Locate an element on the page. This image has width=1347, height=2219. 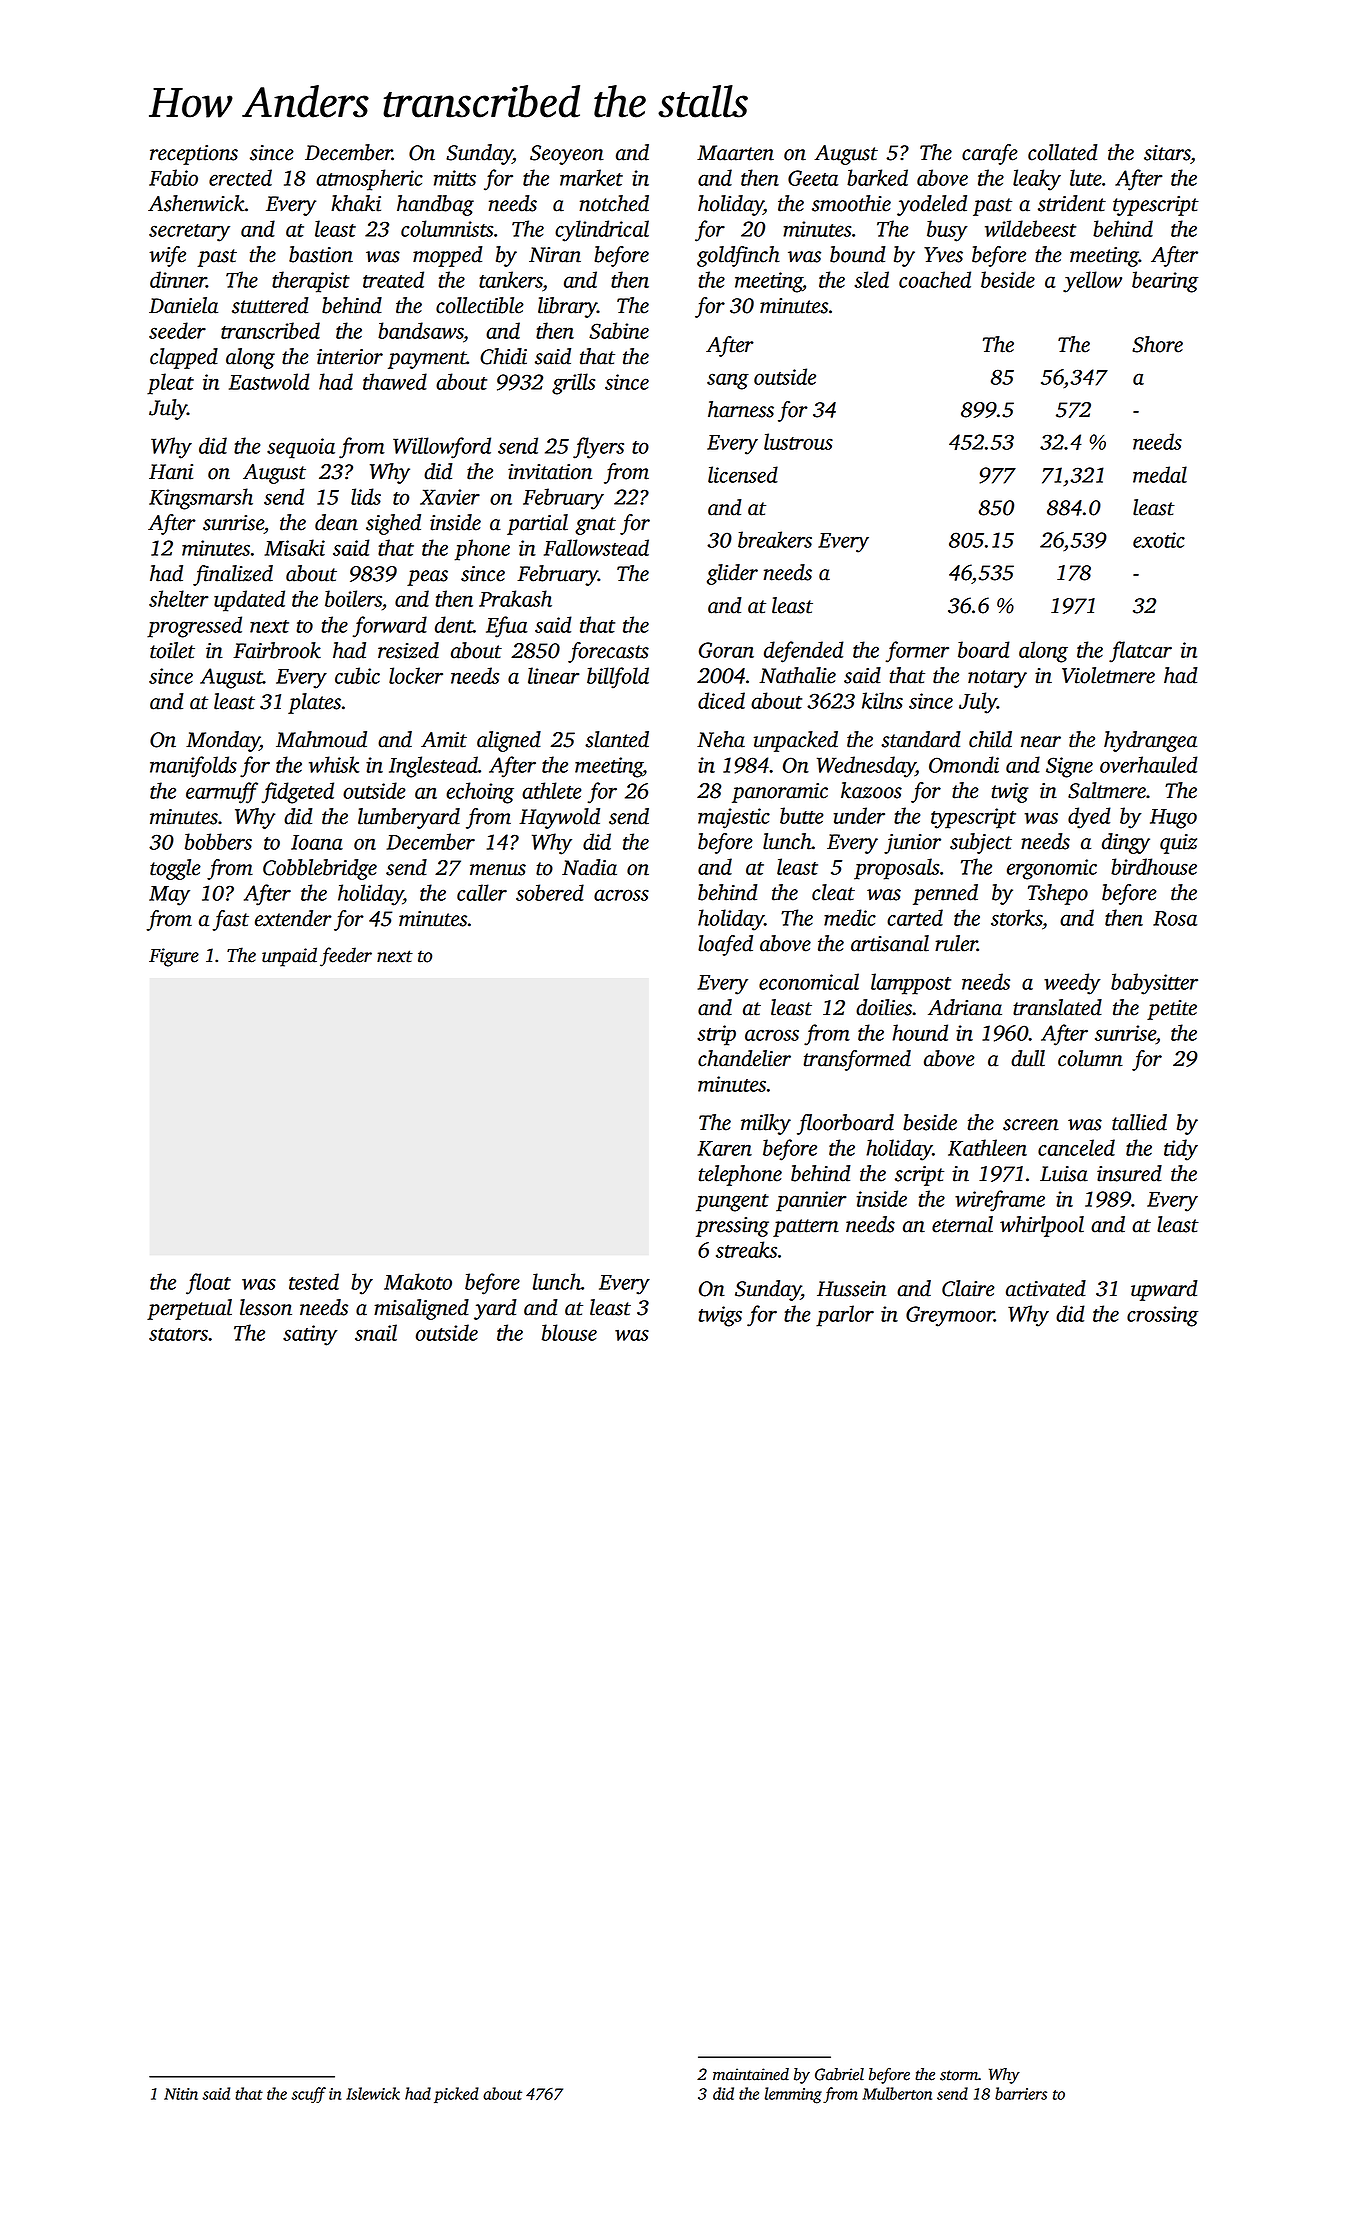
Seoyeon is located at coordinates (567, 155).
